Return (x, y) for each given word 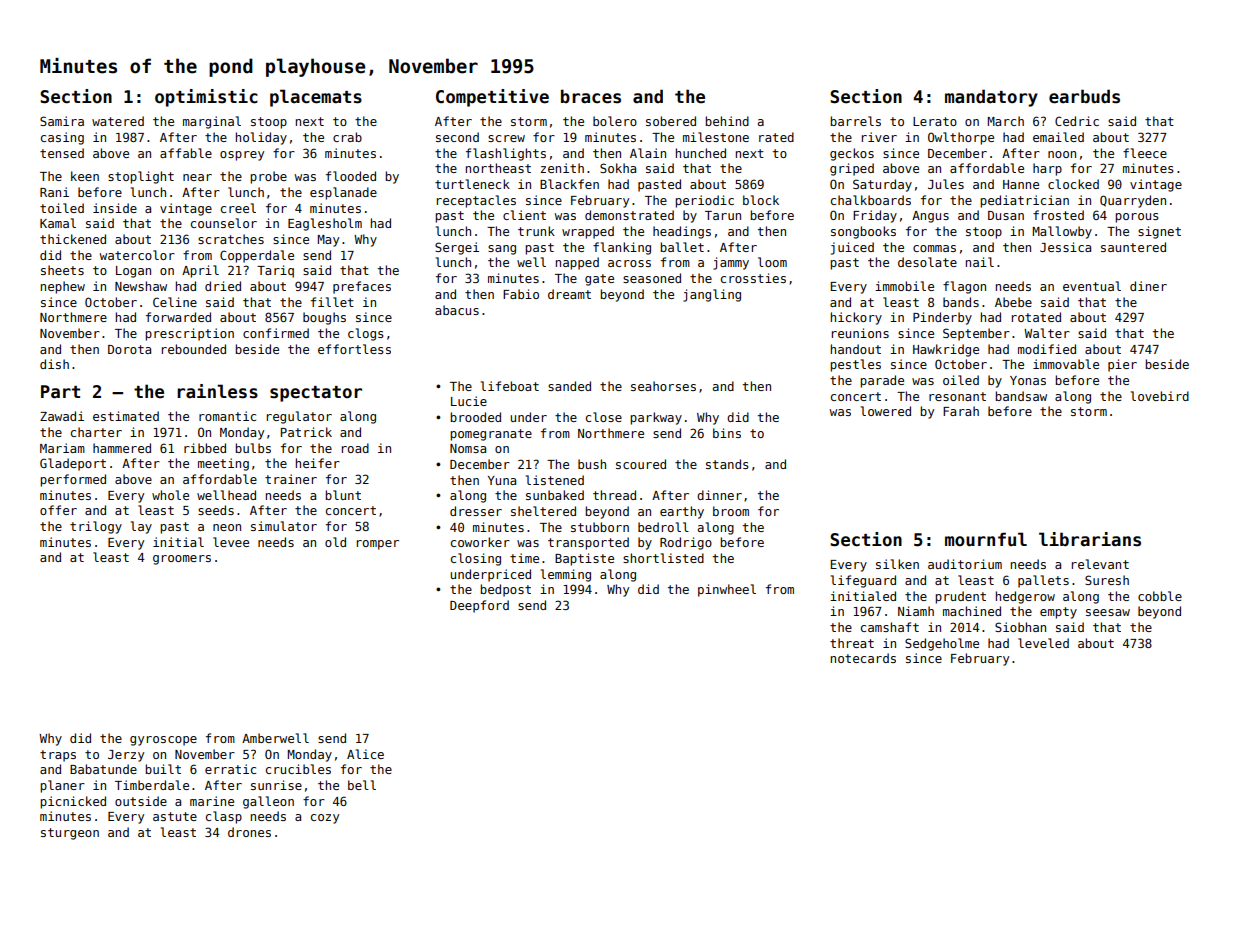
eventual (1092, 286)
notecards (863, 658)
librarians (1090, 539)
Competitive (492, 98)
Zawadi (62, 416)
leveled (1043, 643)
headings (682, 232)
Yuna (502, 480)
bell (362, 785)
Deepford (479, 606)
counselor (224, 223)
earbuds (1084, 96)
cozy (325, 819)
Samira (62, 121)
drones (249, 832)
